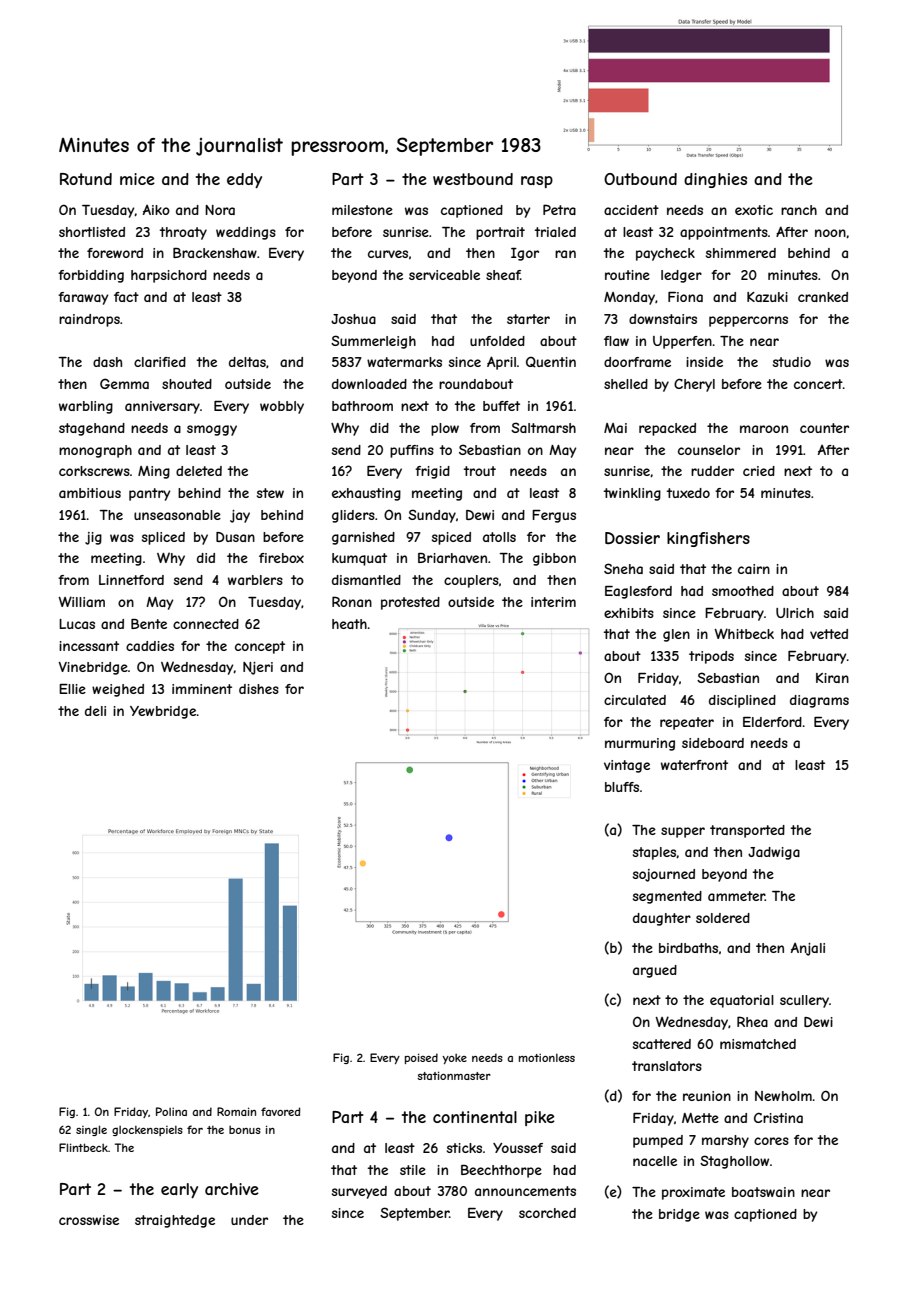  Describe the element at coordinates (115, 253) in the screenshot. I see `foreword` at that location.
